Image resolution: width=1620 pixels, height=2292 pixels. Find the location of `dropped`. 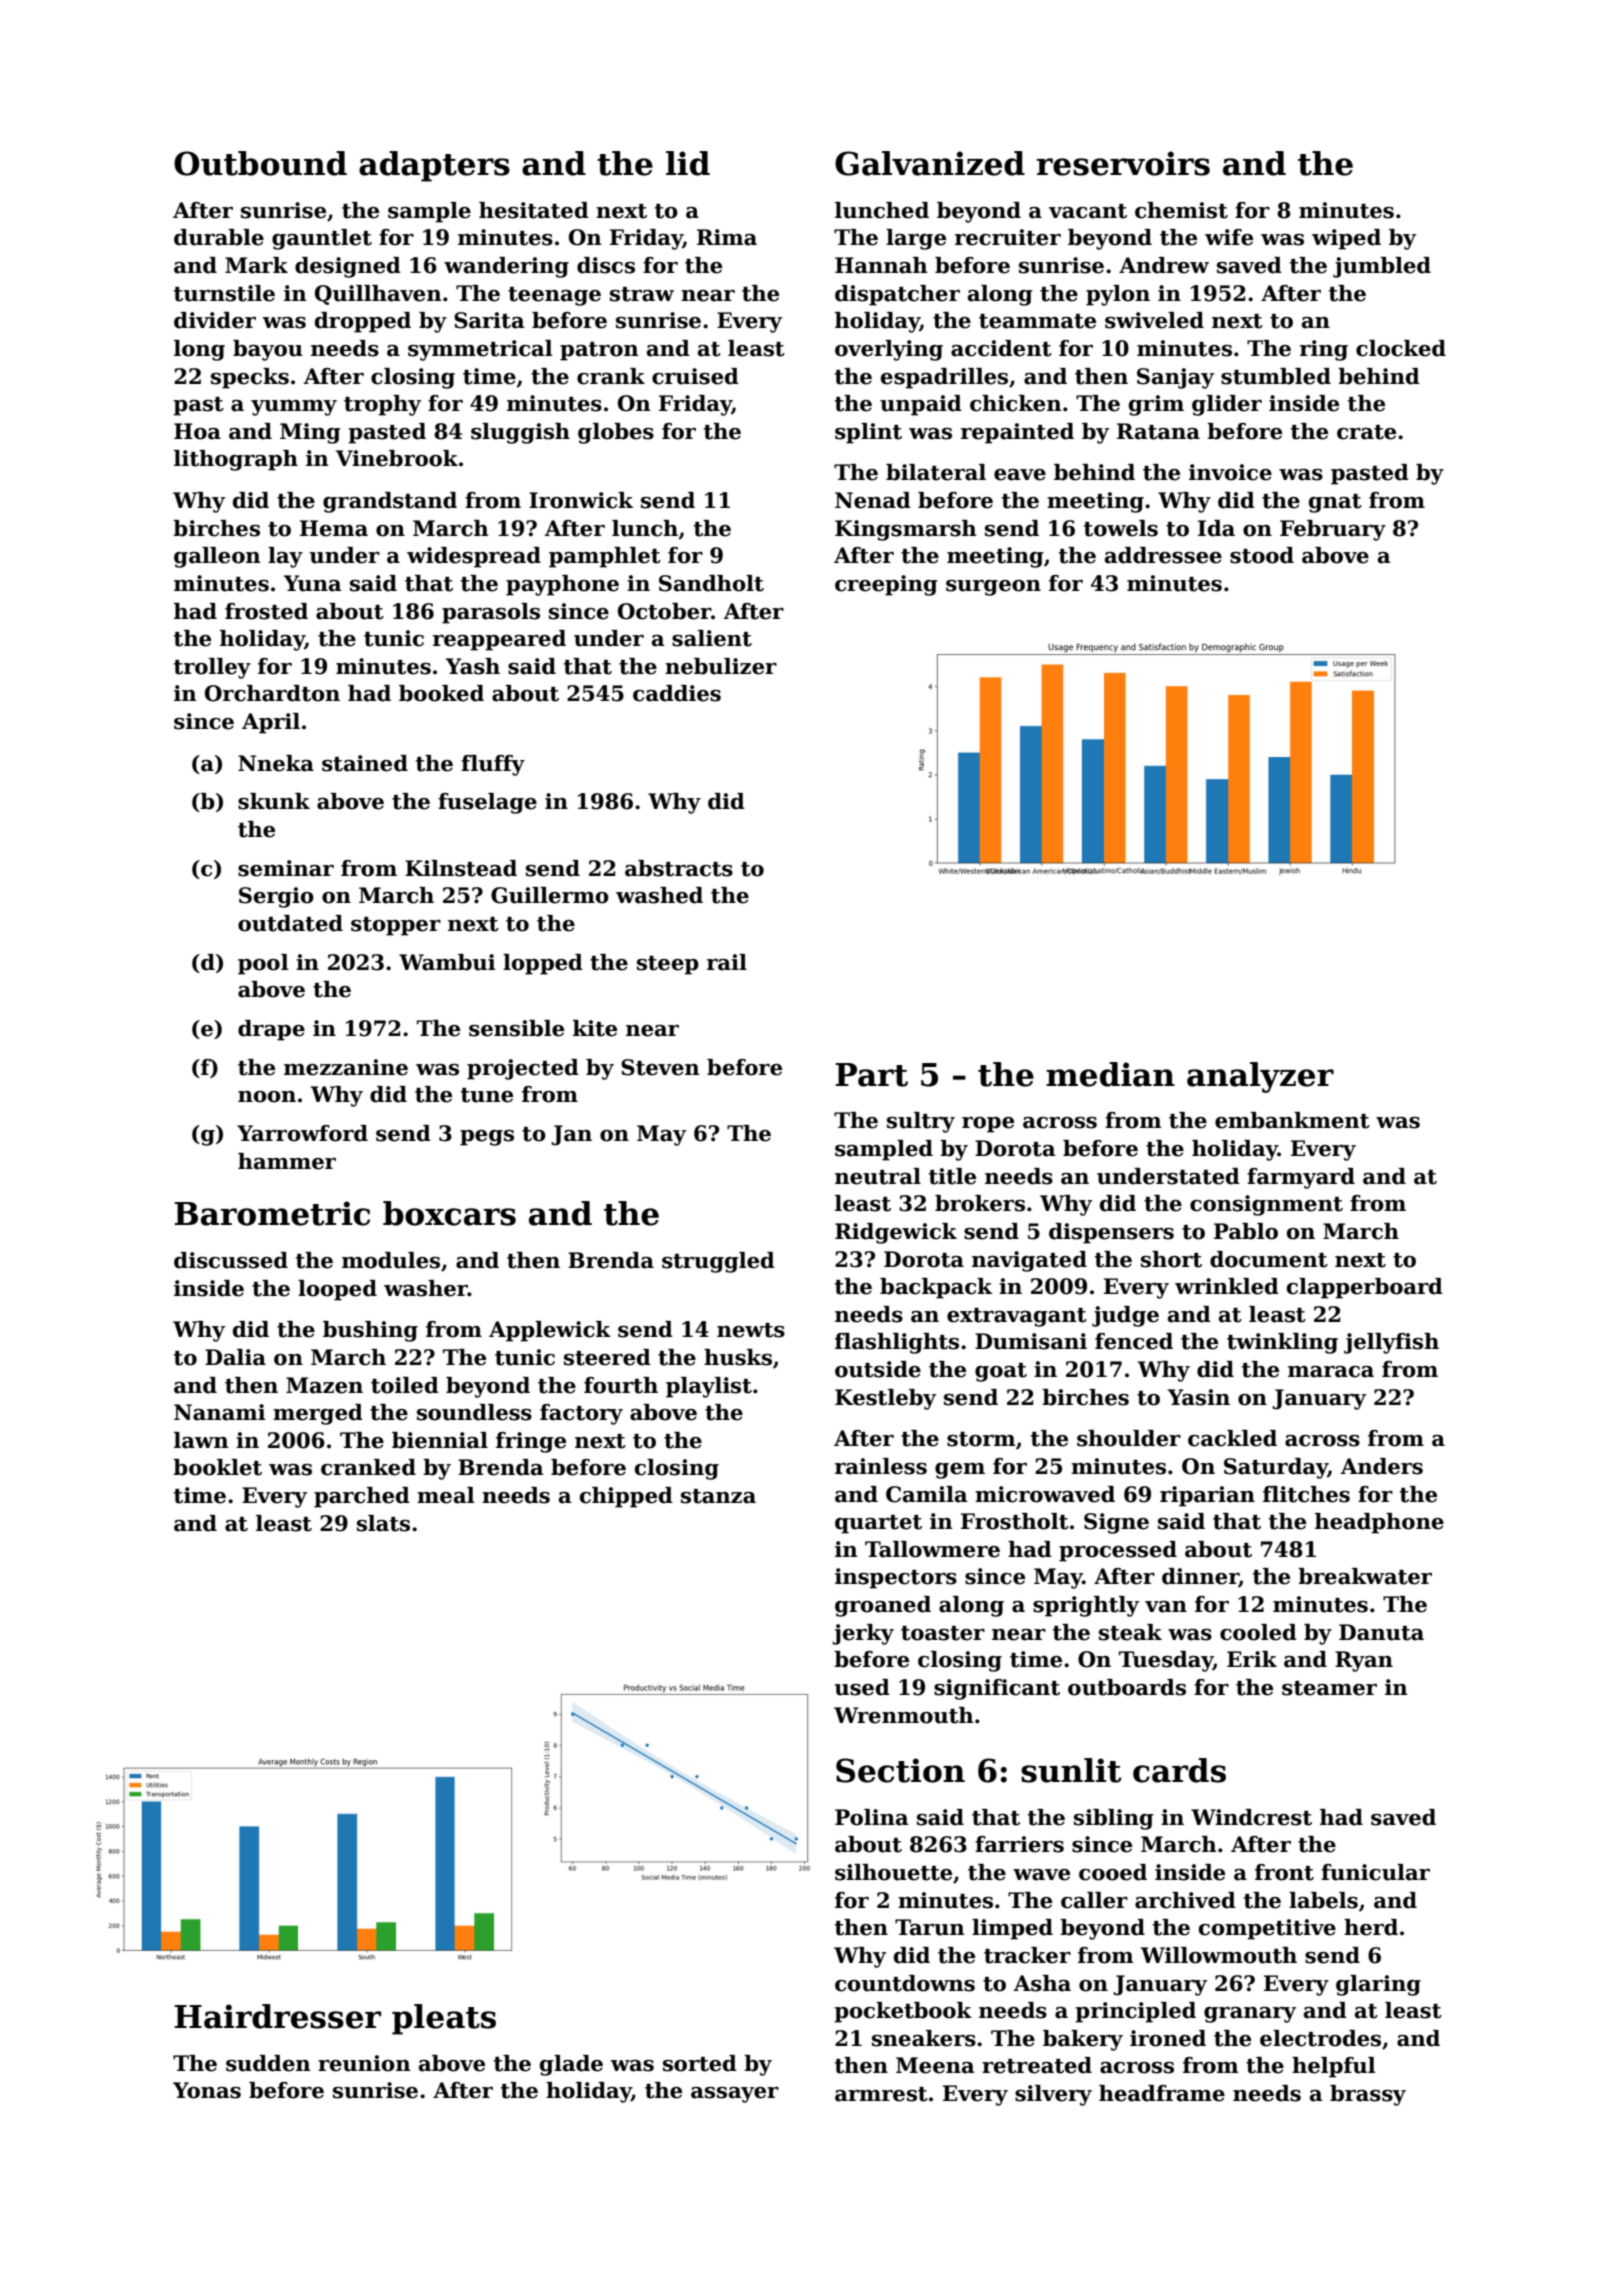

dropped is located at coordinates (363, 322).
